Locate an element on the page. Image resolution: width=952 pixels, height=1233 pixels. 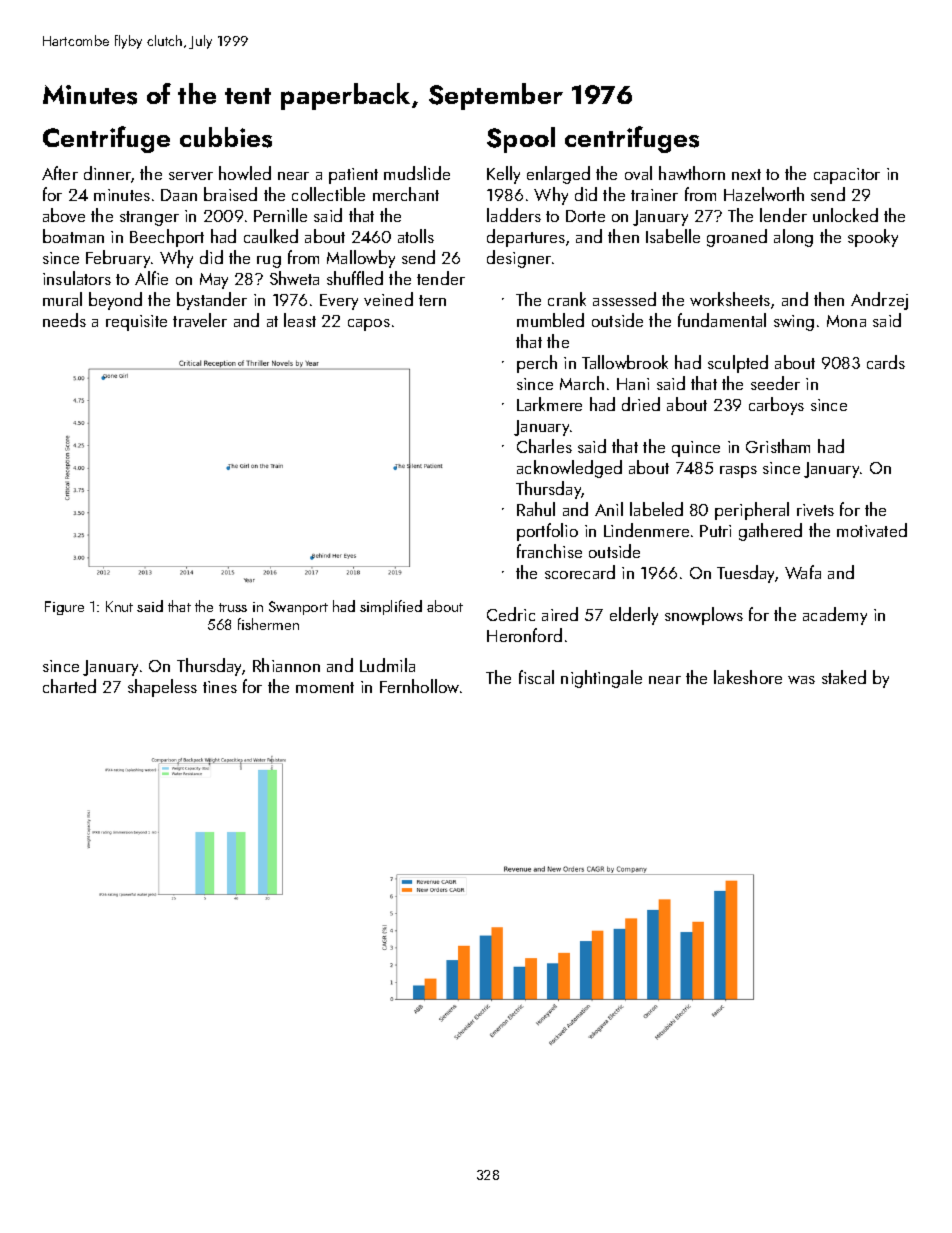
shapeless is located at coordinates (162, 688).
